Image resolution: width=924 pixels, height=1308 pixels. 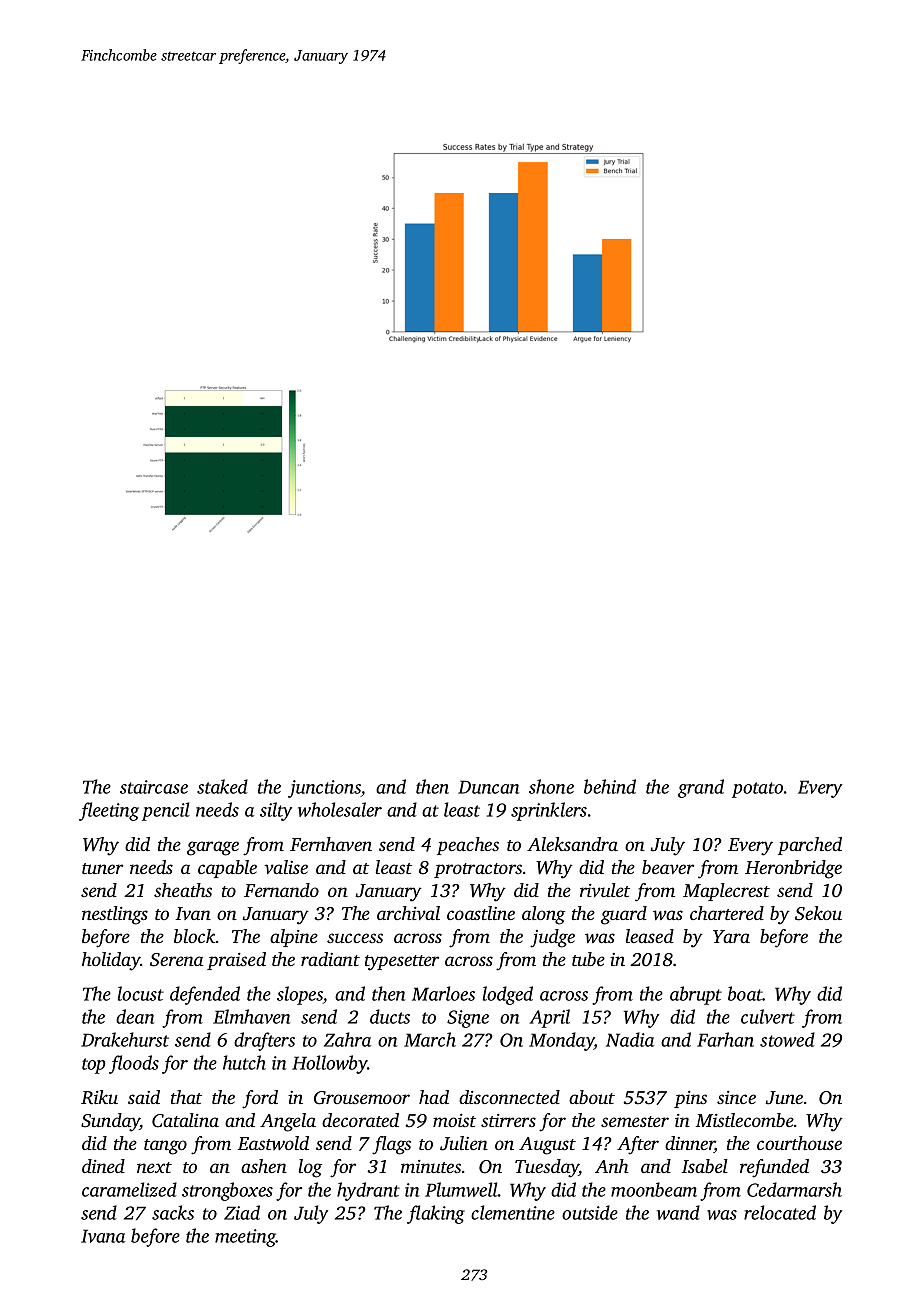 What do you see at coordinates (205, 995) in the screenshot?
I see `defended` at bounding box center [205, 995].
